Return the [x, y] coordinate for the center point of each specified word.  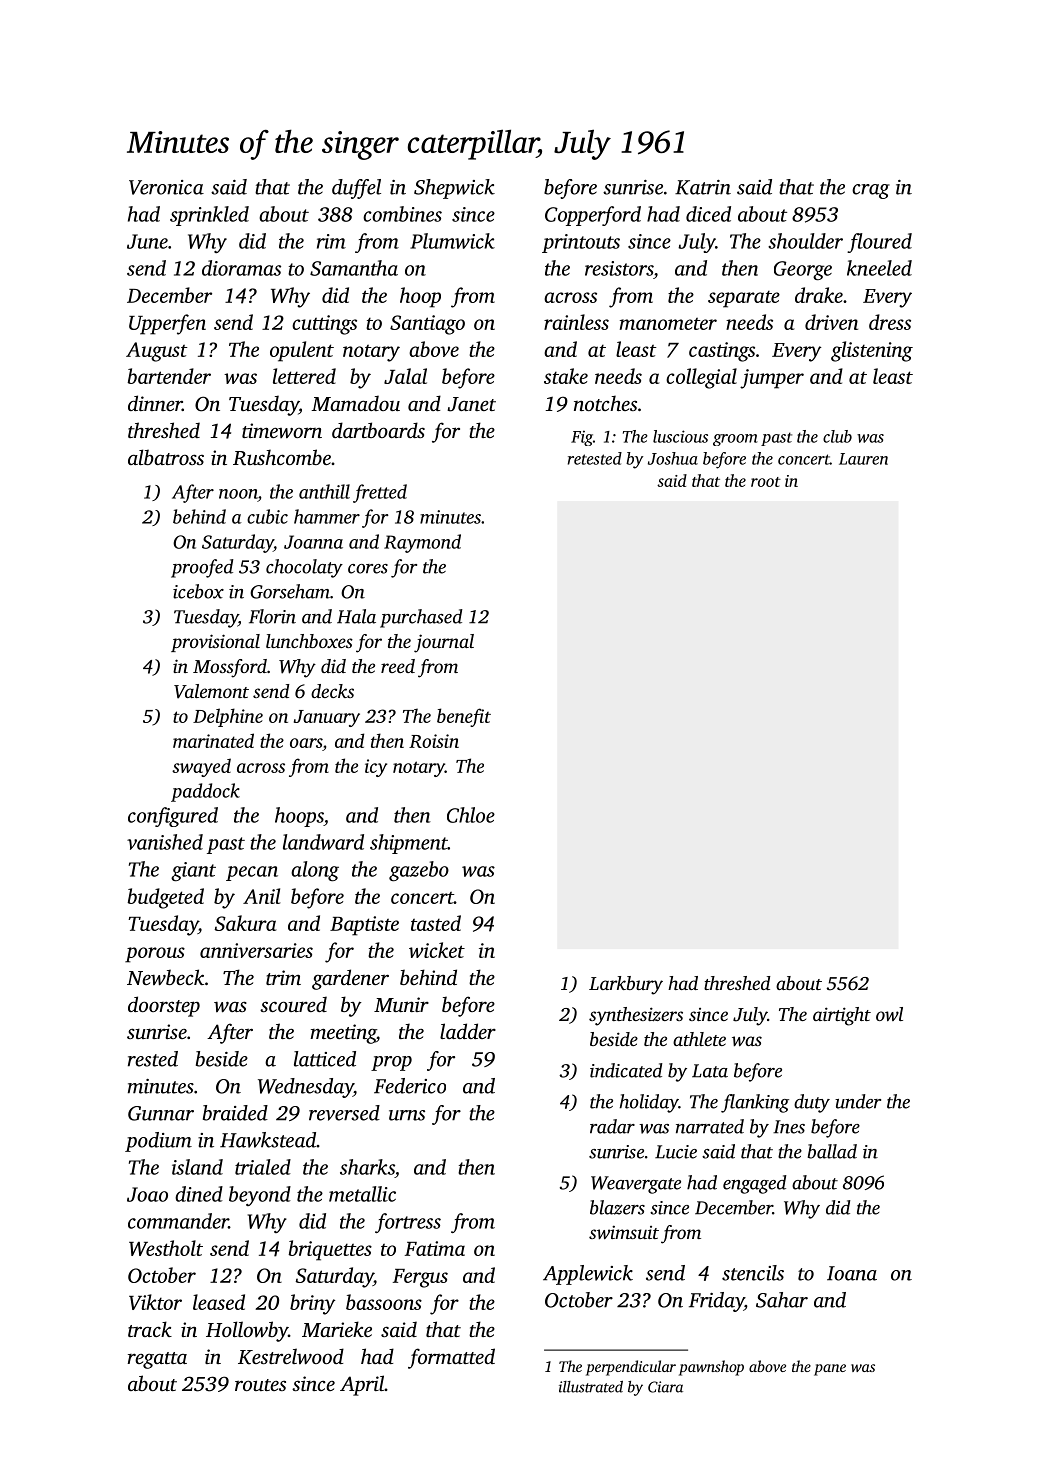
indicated [626, 1070]
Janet [471, 404]
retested [595, 458]
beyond [260, 1196]
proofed [202, 568]
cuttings [324, 325]
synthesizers [636, 1016]
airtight [842, 1016]
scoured [293, 1004]
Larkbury [626, 985]
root [766, 482]
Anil [261, 896]
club [837, 436]
